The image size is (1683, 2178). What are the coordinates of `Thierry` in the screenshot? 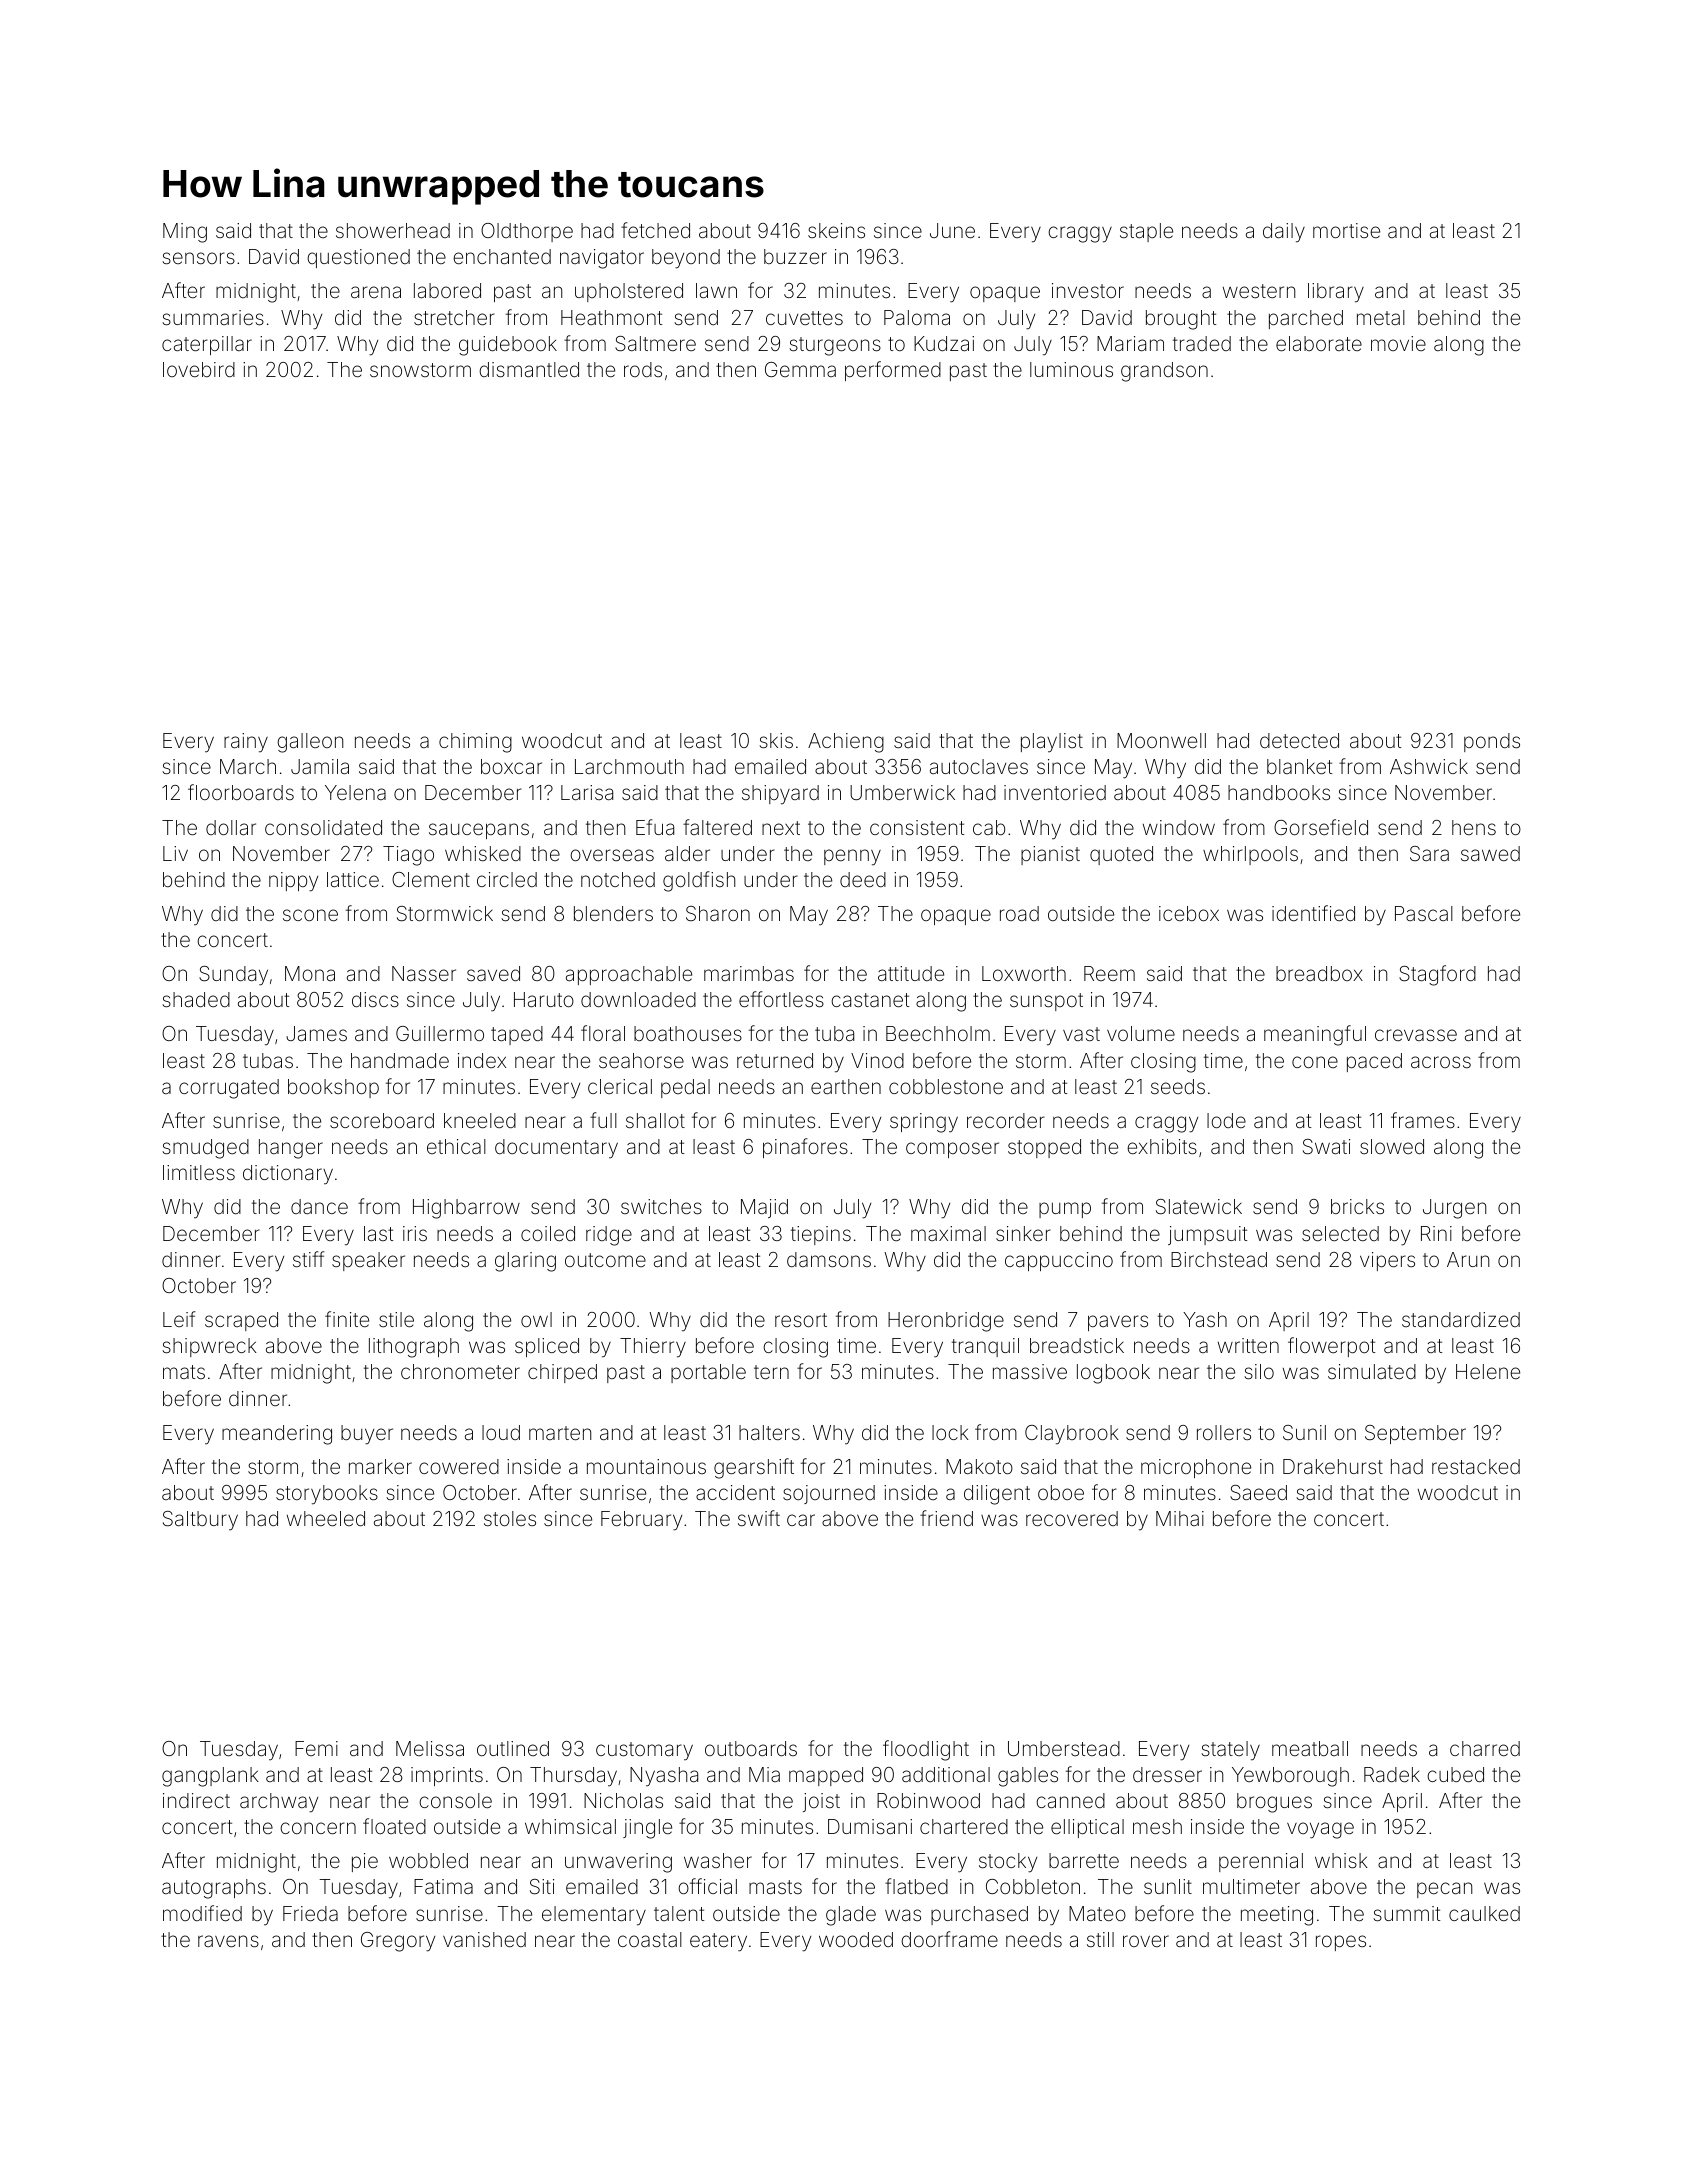 It's located at (653, 1348).
